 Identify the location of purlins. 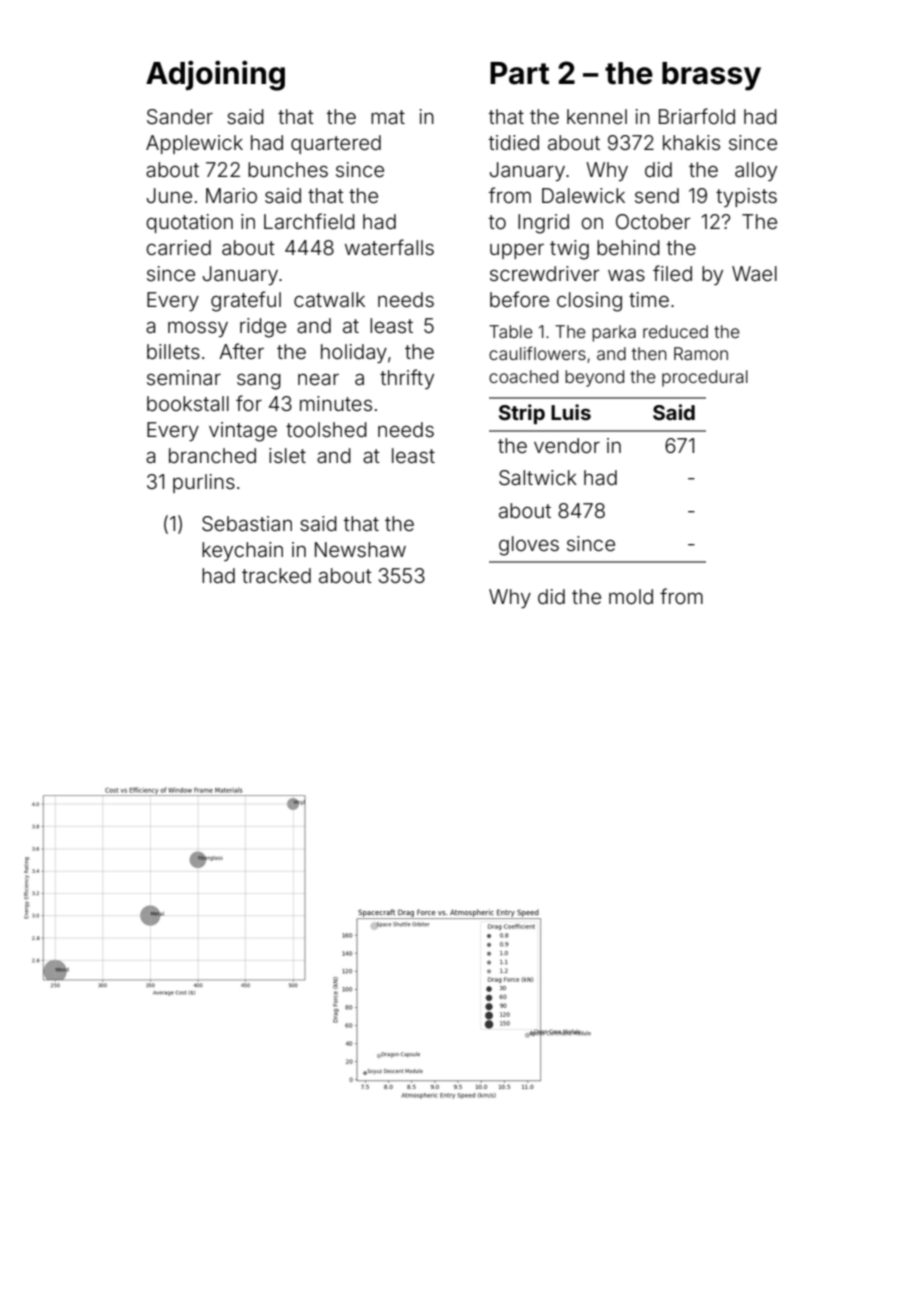
(204, 483).
